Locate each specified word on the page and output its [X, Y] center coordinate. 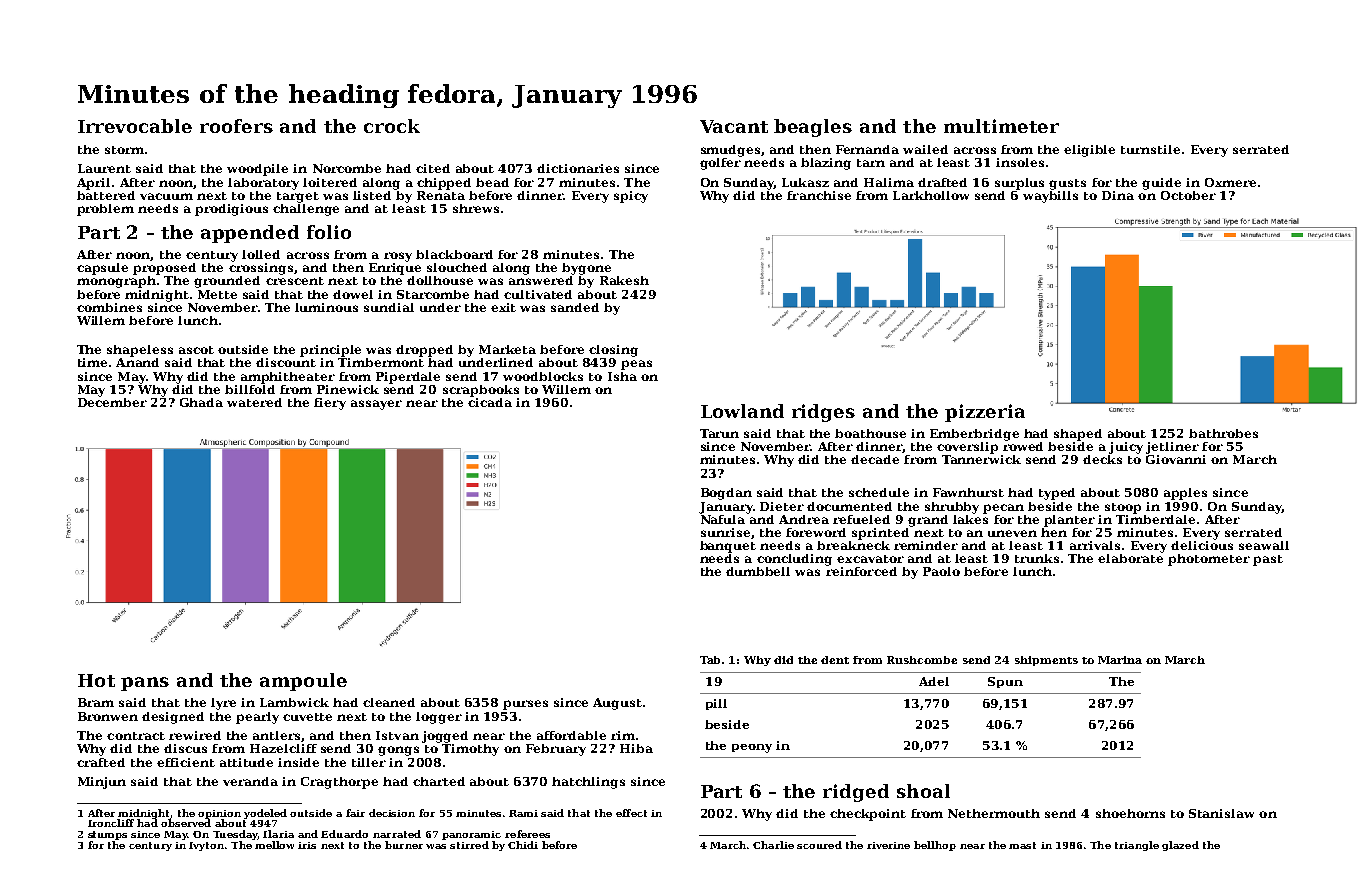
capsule [102, 269]
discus [185, 748]
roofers [236, 126]
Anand [137, 362]
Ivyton [206, 846]
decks [1102, 459]
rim [623, 735]
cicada [490, 402]
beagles [813, 128]
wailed [925, 149]
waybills [1050, 197]
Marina [1120, 660]
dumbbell [758, 571]
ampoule [303, 682]
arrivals [1095, 545]
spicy [631, 197]
